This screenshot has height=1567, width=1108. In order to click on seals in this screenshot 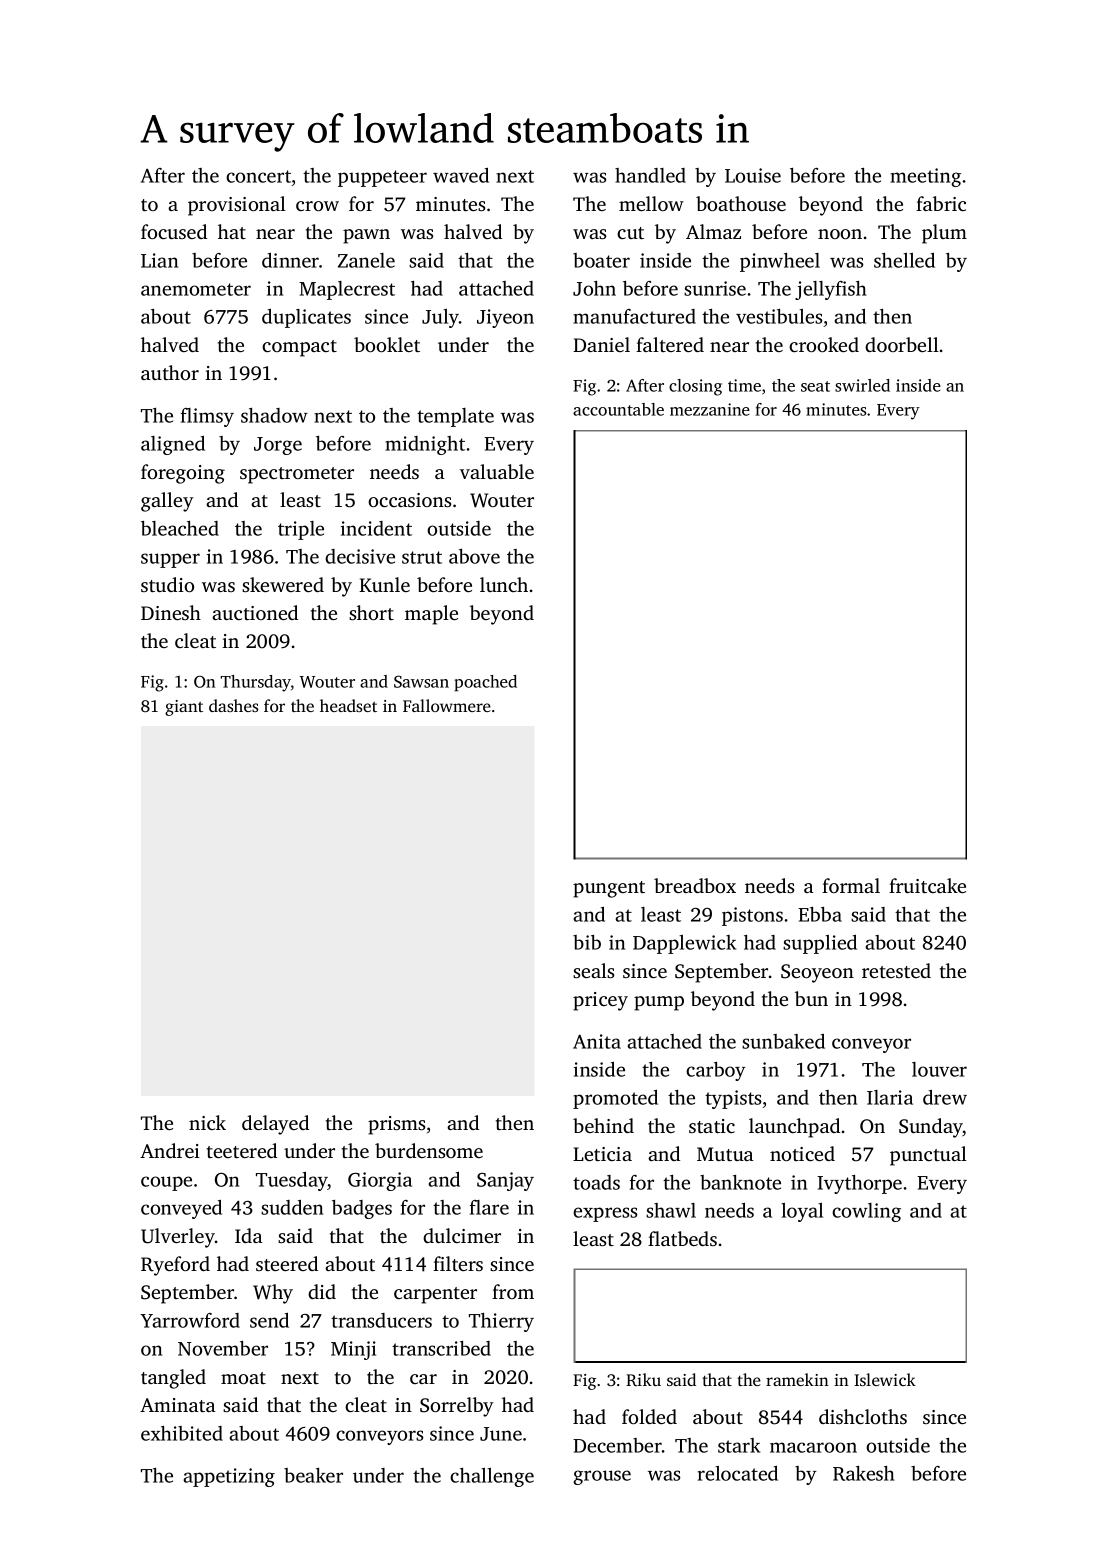, I will do `click(593, 970)`.
